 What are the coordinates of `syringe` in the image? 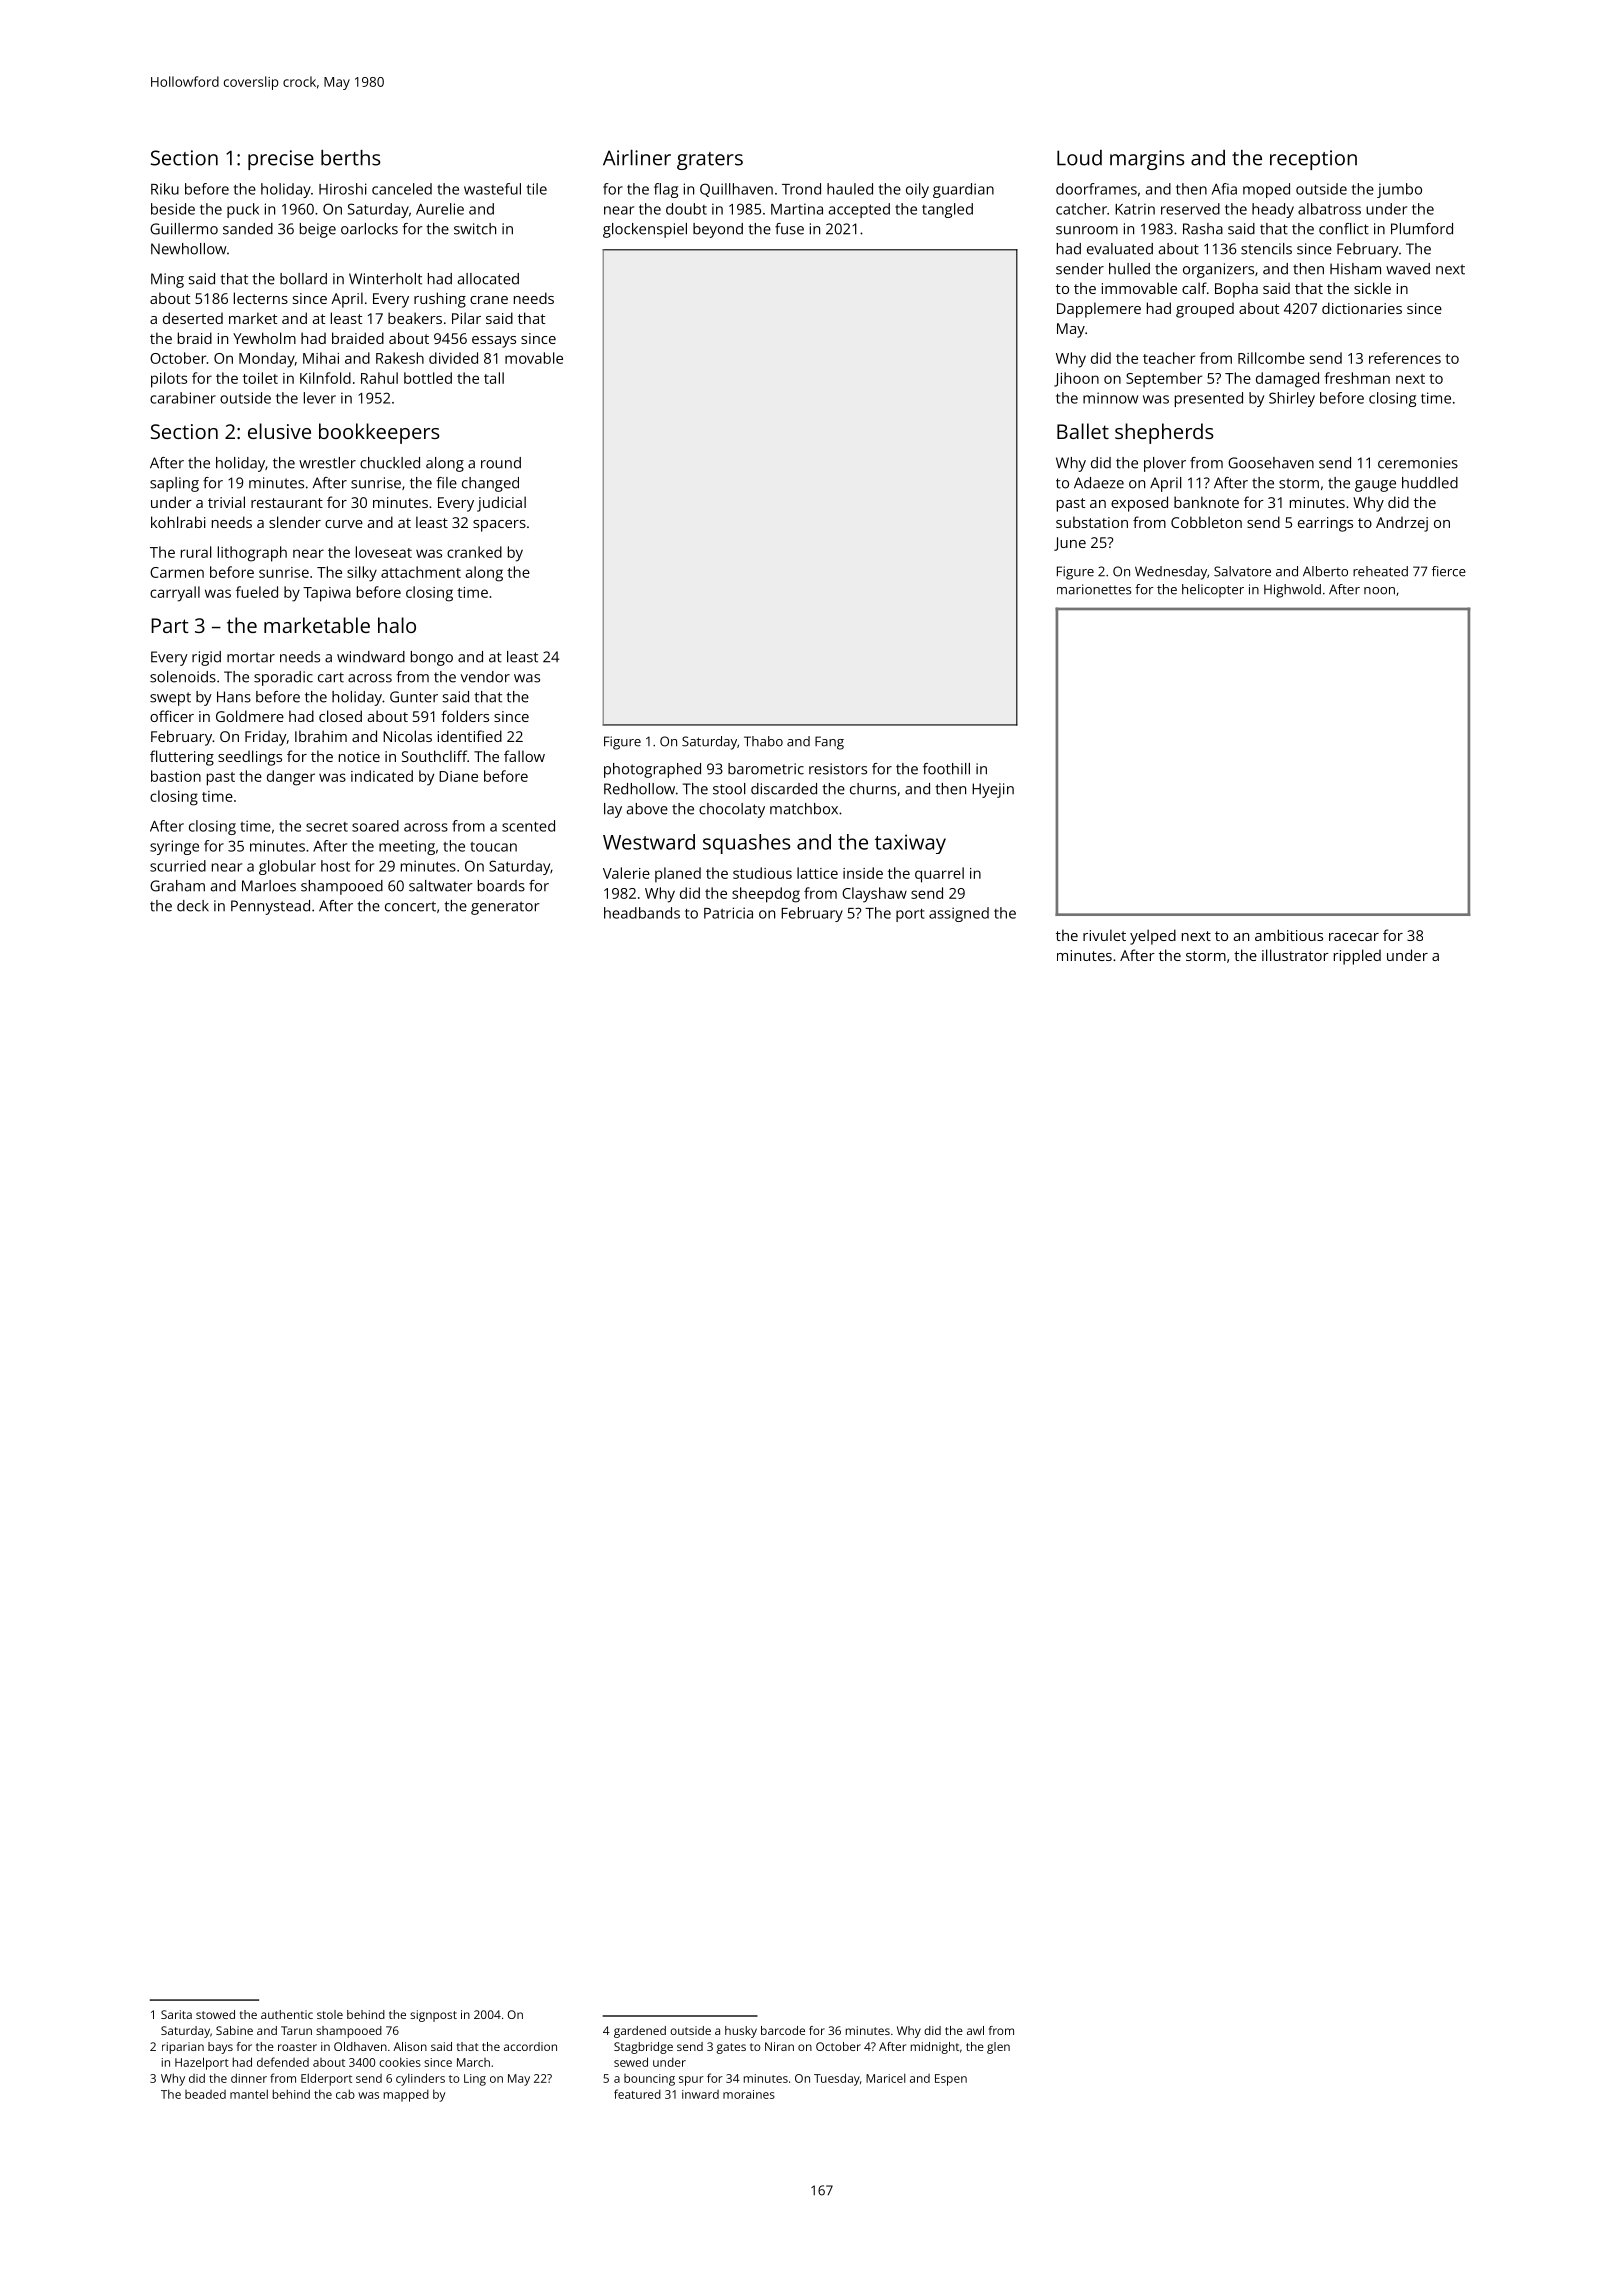 It's located at (174, 847).
